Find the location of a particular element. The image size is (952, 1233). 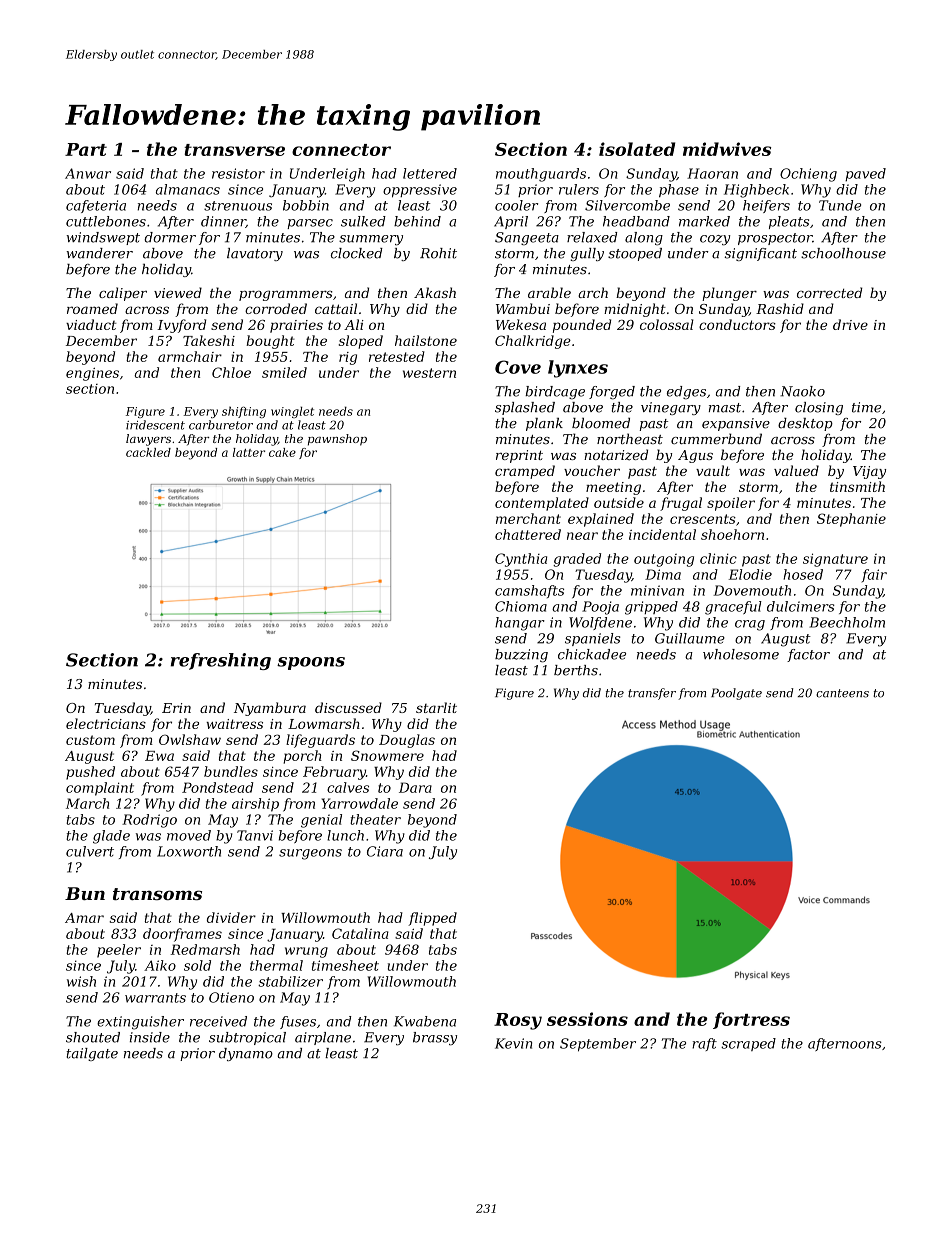

berths is located at coordinates (576, 670).
